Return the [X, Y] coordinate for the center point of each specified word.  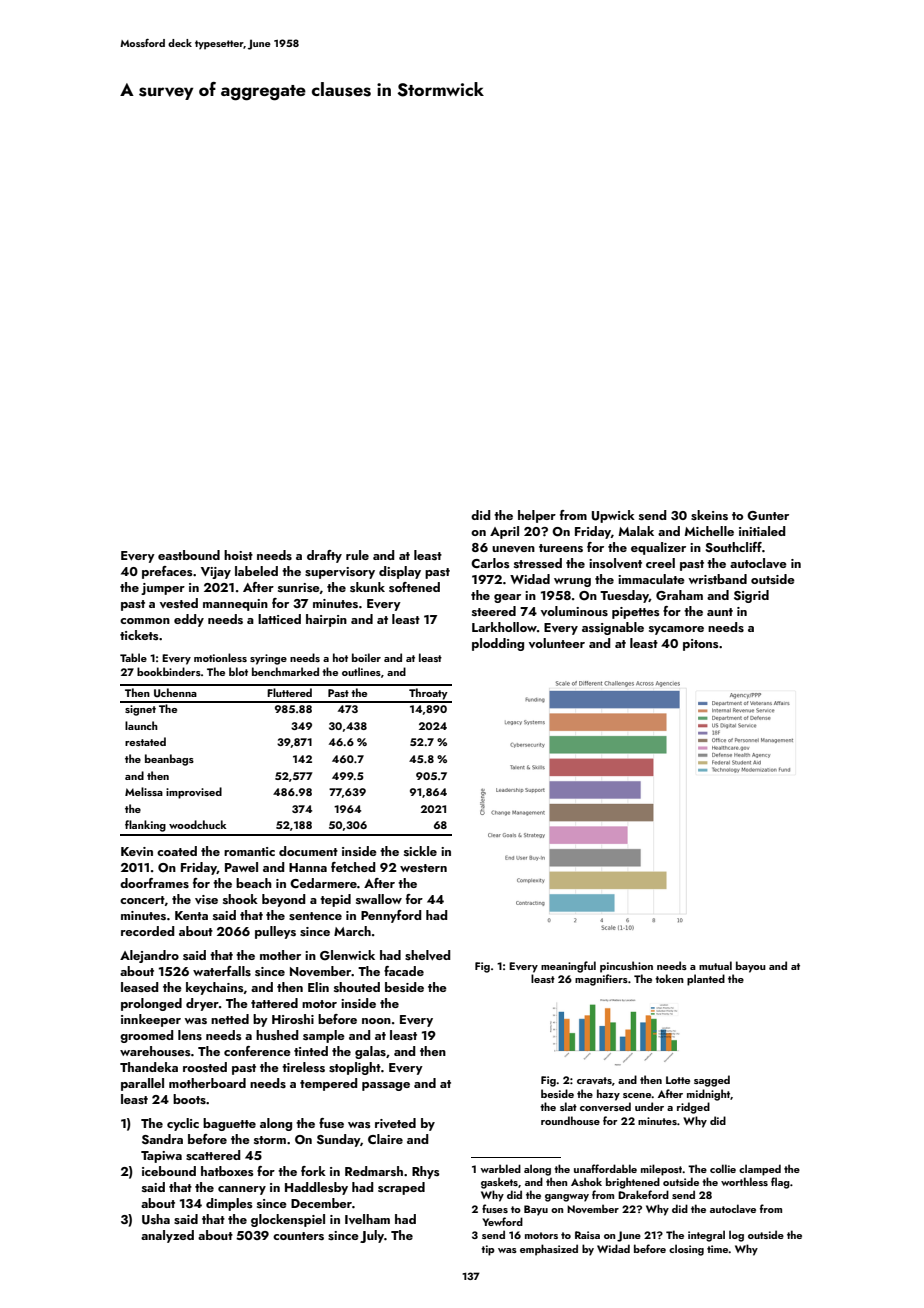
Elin [318, 987]
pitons [701, 645]
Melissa [144, 791]
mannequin [235, 605]
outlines [361, 671]
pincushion [626, 967]
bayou [751, 967]
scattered [213, 1155]
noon [376, 1021]
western [423, 868]
